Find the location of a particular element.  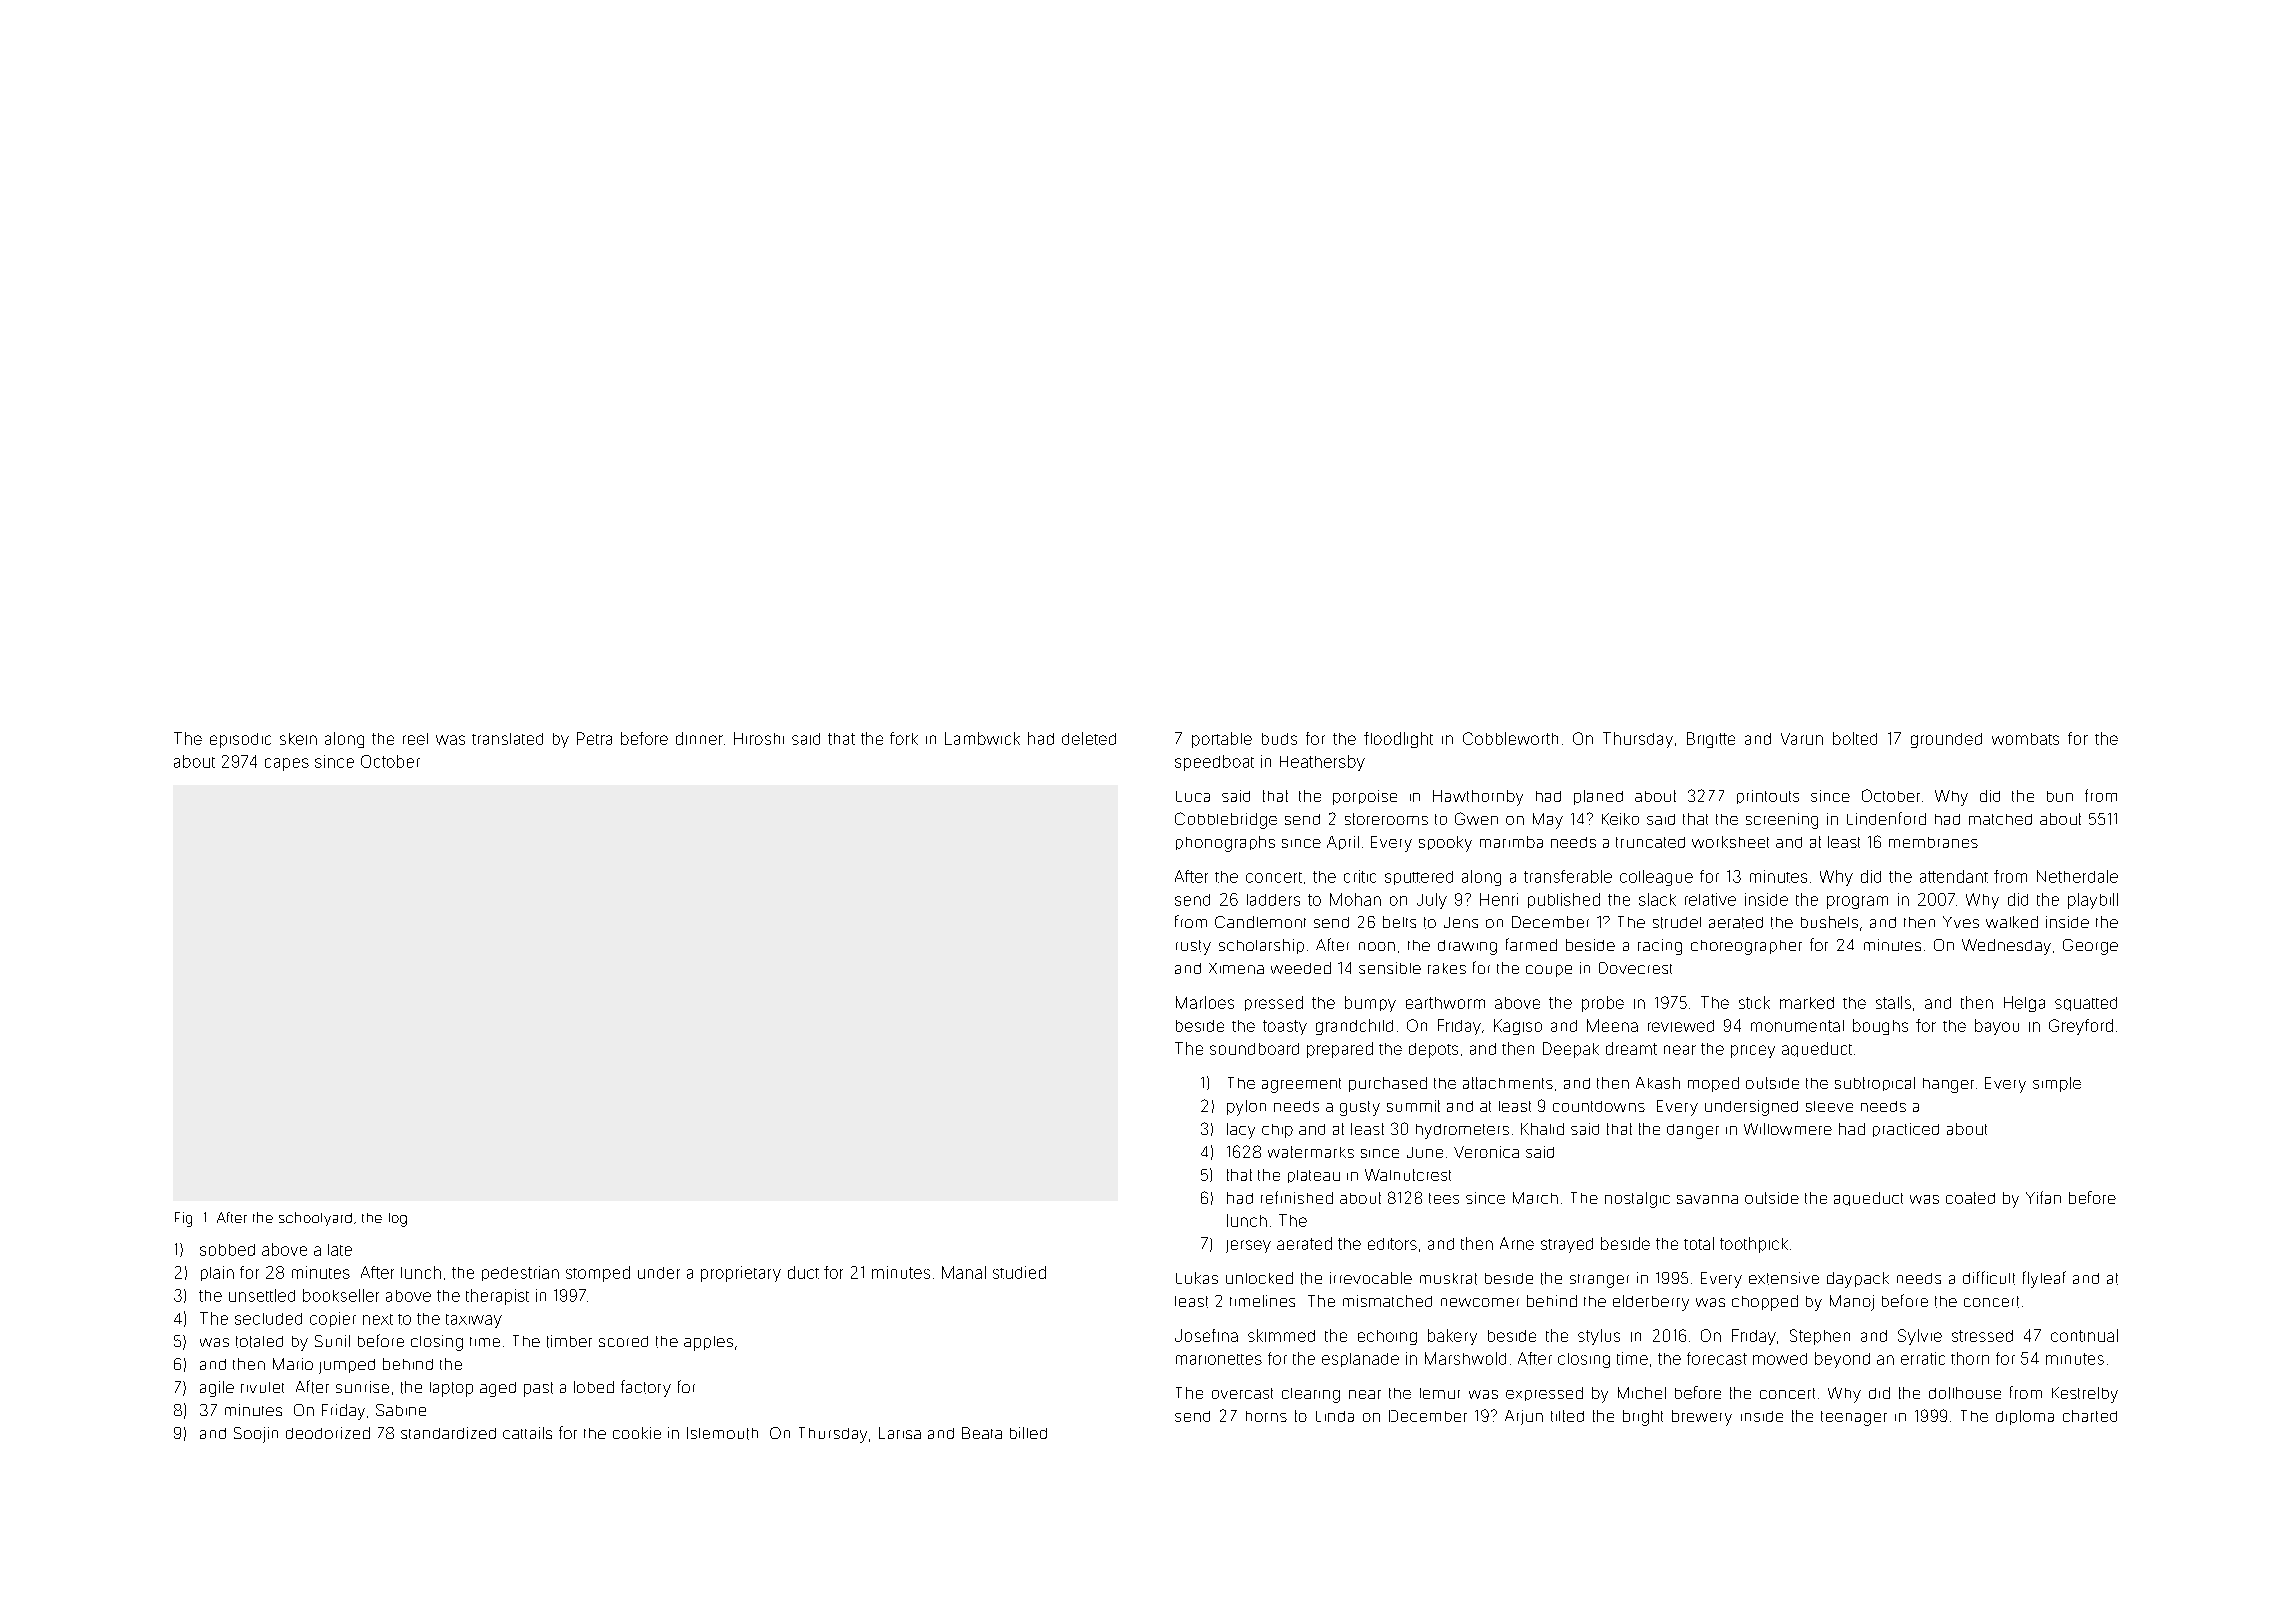

simple is located at coordinates (2057, 1084).
